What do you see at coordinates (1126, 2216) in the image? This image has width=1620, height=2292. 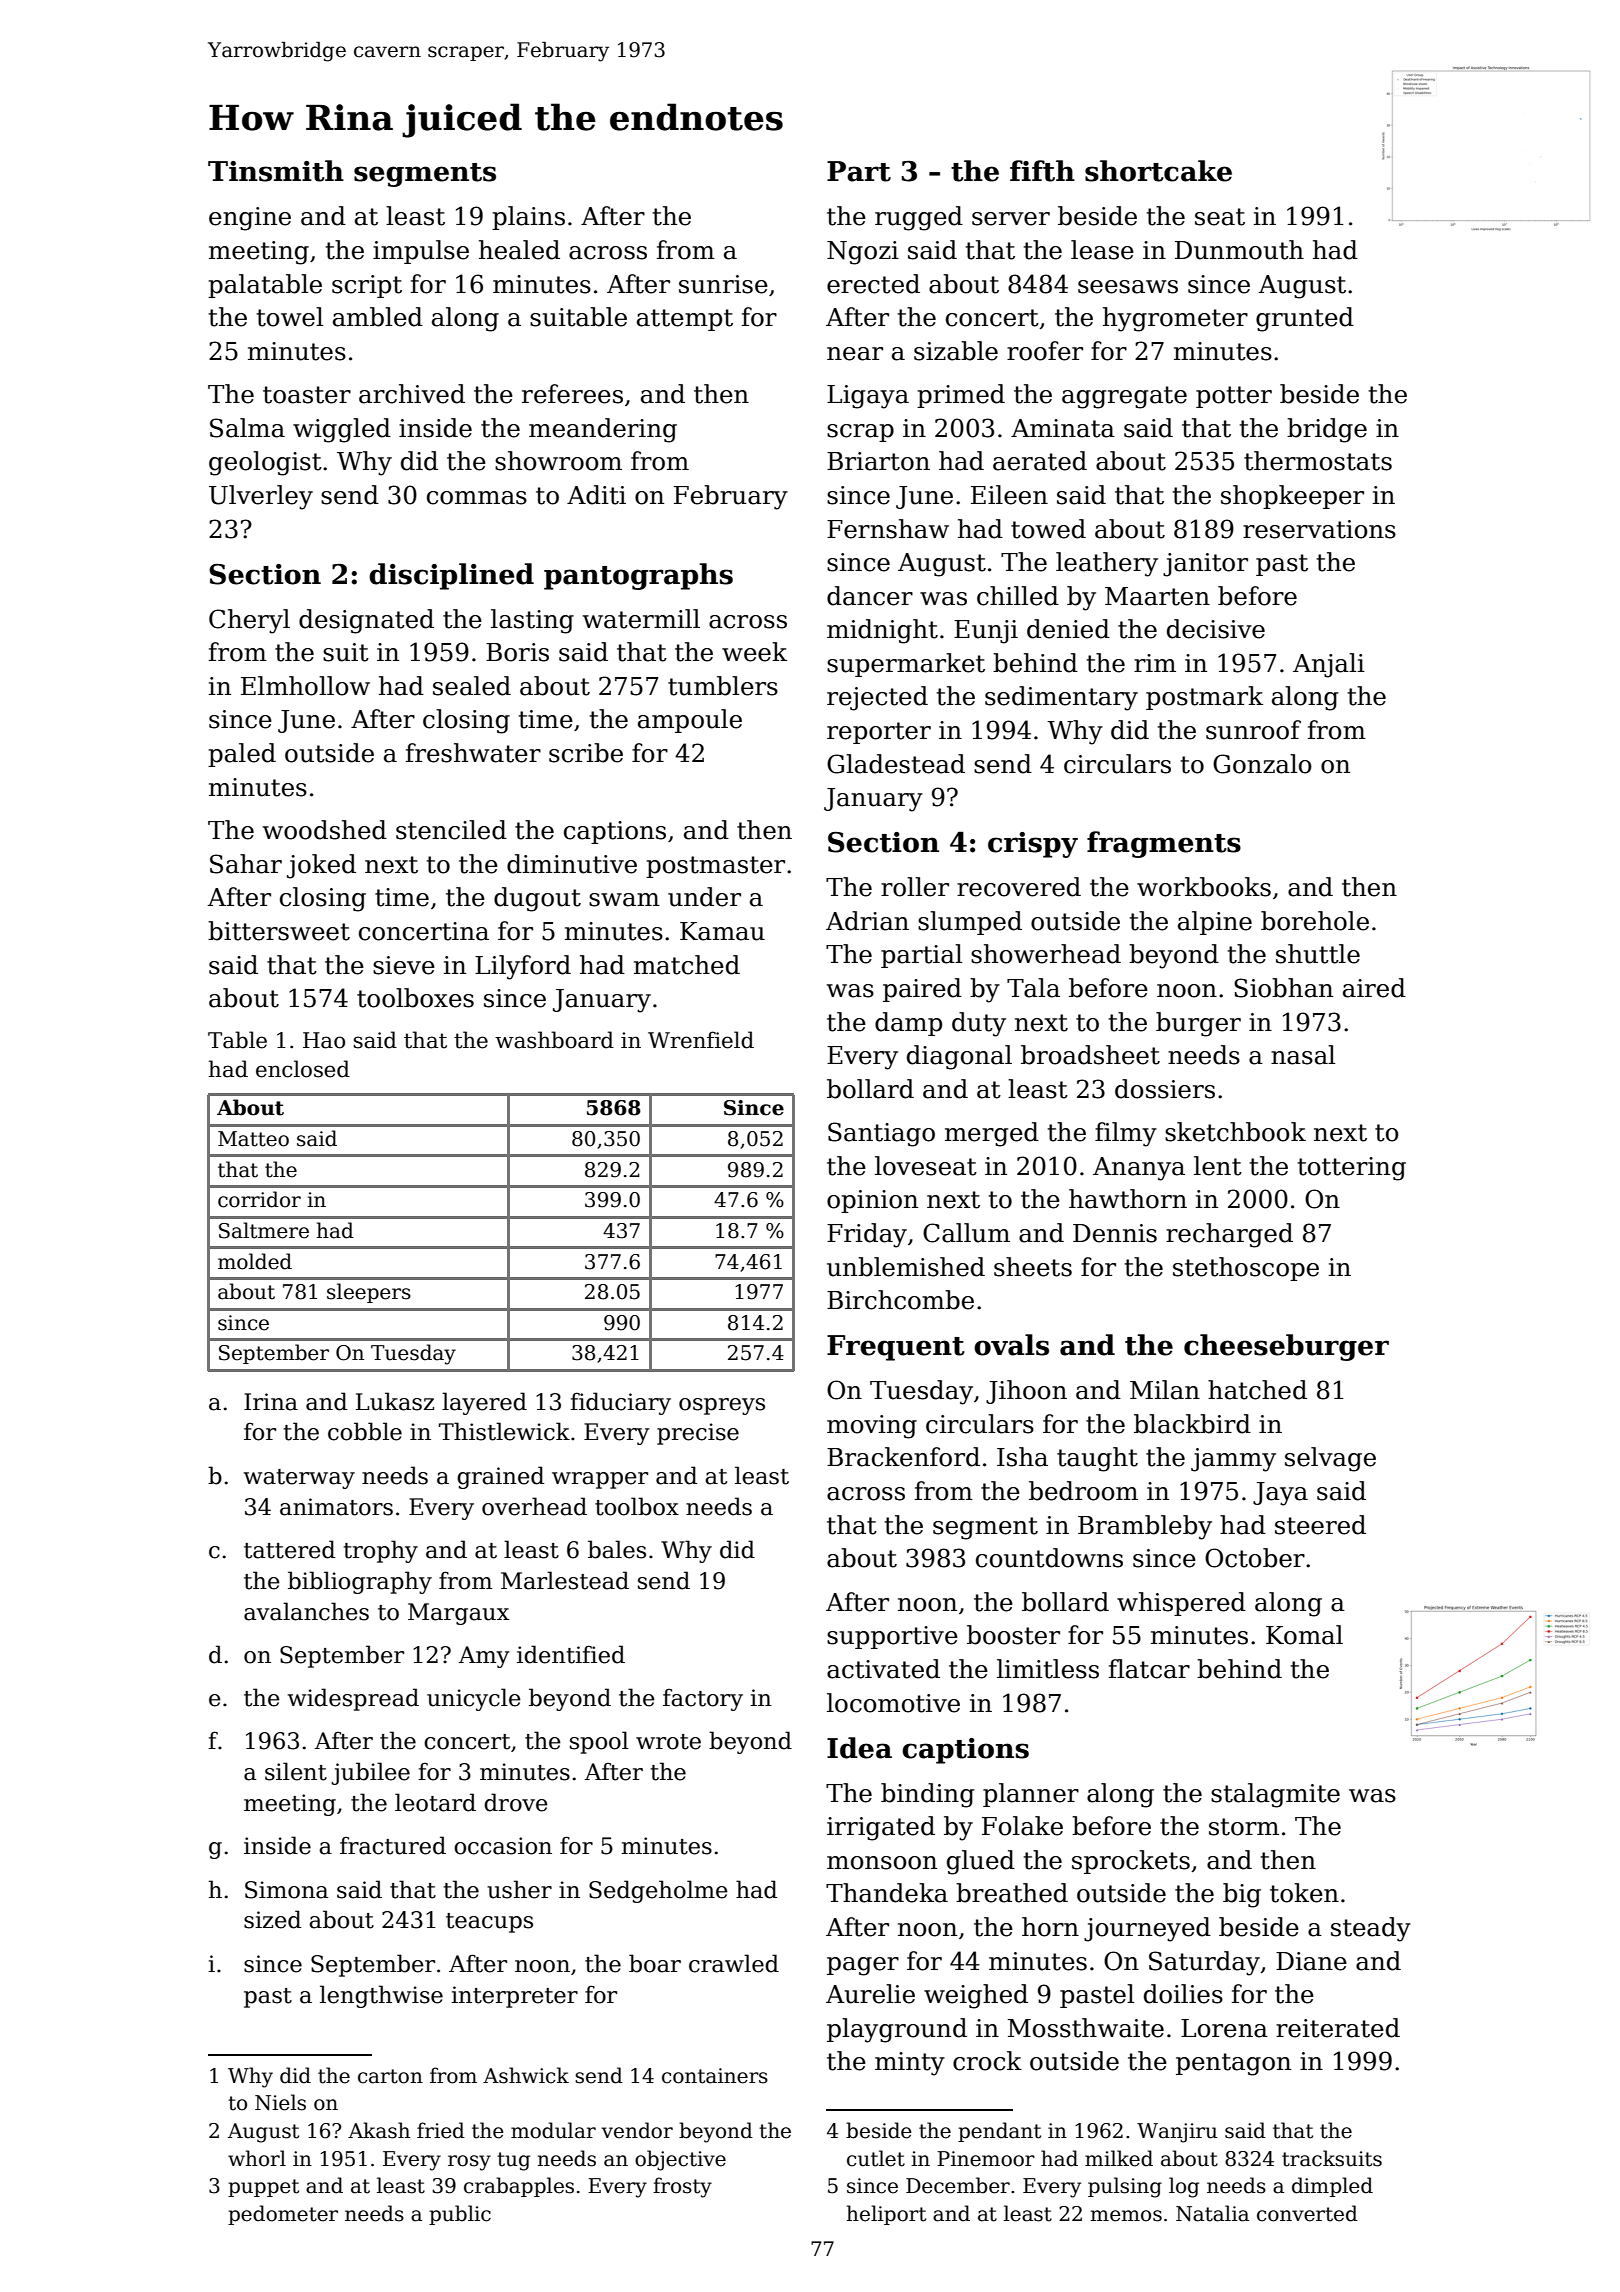 I see `memos` at bounding box center [1126, 2216].
